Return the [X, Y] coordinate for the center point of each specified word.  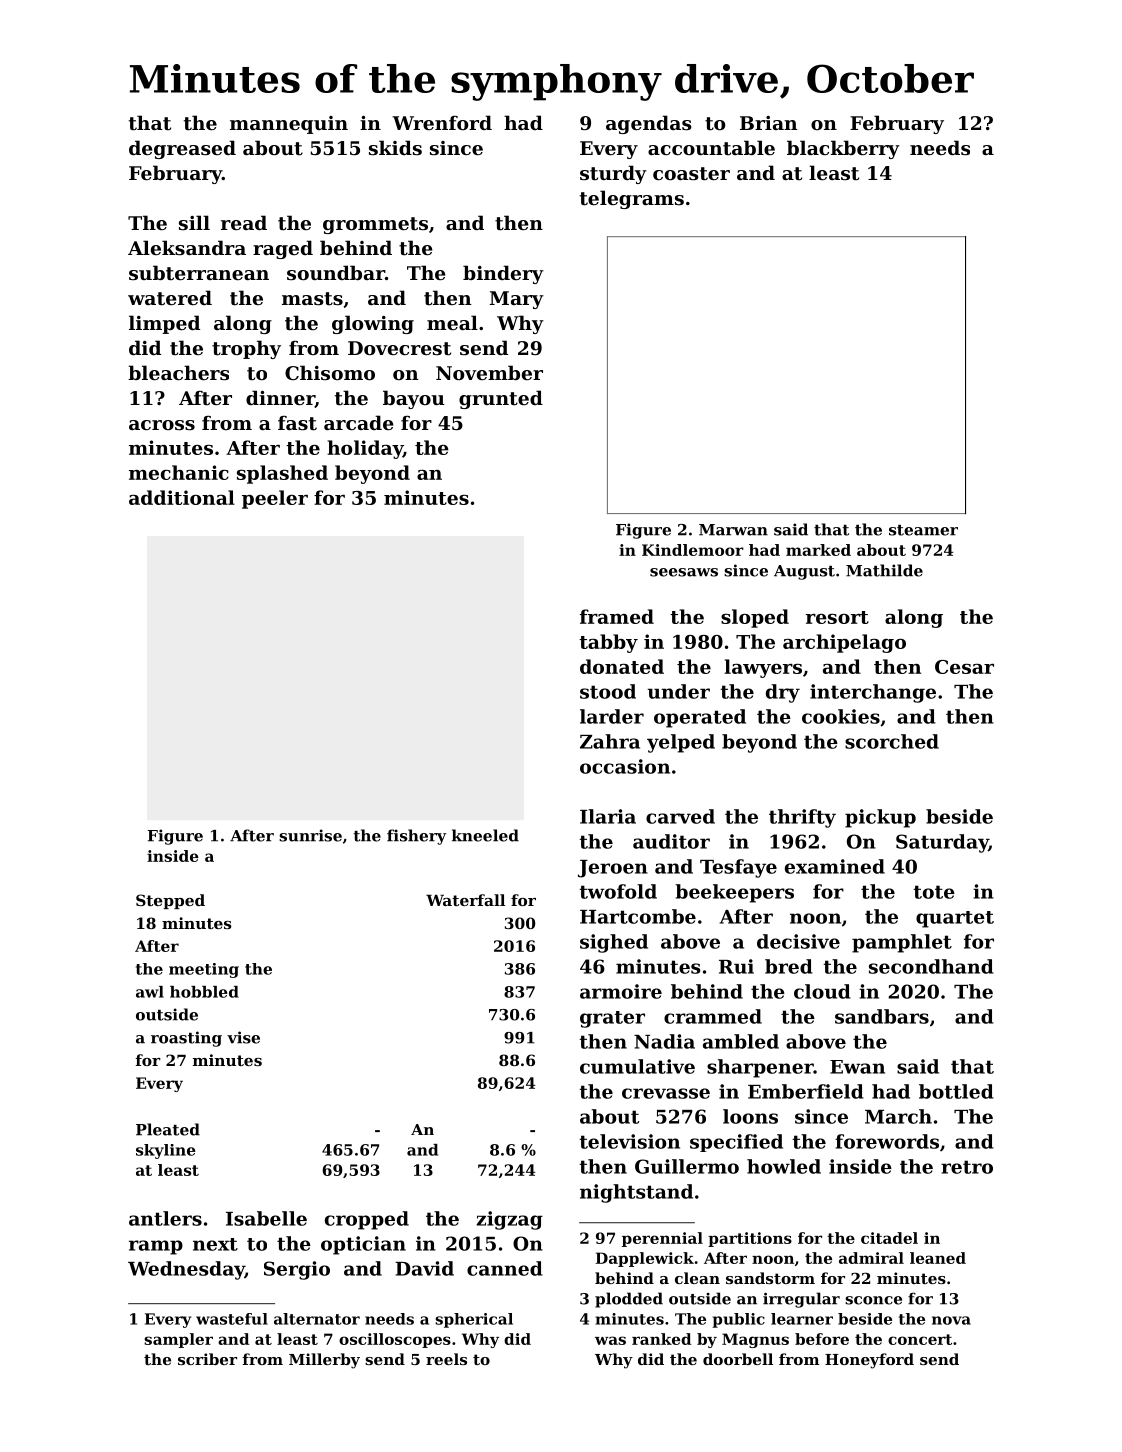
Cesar [964, 667]
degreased [182, 149]
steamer [923, 530]
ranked [661, 1339]
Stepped [170, 901]
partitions [750, 1239]
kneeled [485, 835]
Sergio [297, 1270]
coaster [691, 174]
